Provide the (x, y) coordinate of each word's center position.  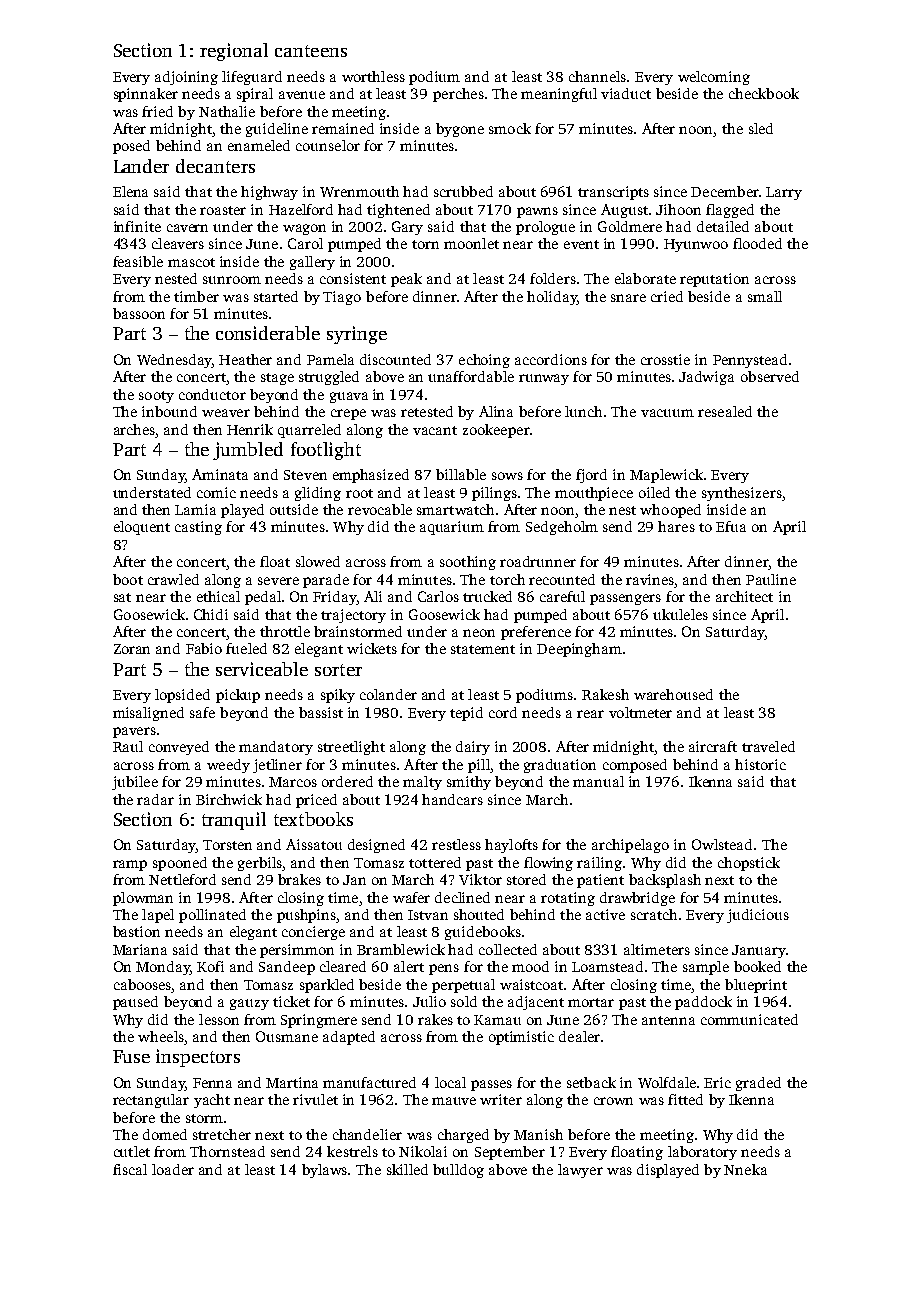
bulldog (458, 1171)
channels (597, 76)
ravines (650, 579)
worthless (373, 76)
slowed (318, 561)
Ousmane (287, 1036)
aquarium (452, 528)
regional (234, 52)
